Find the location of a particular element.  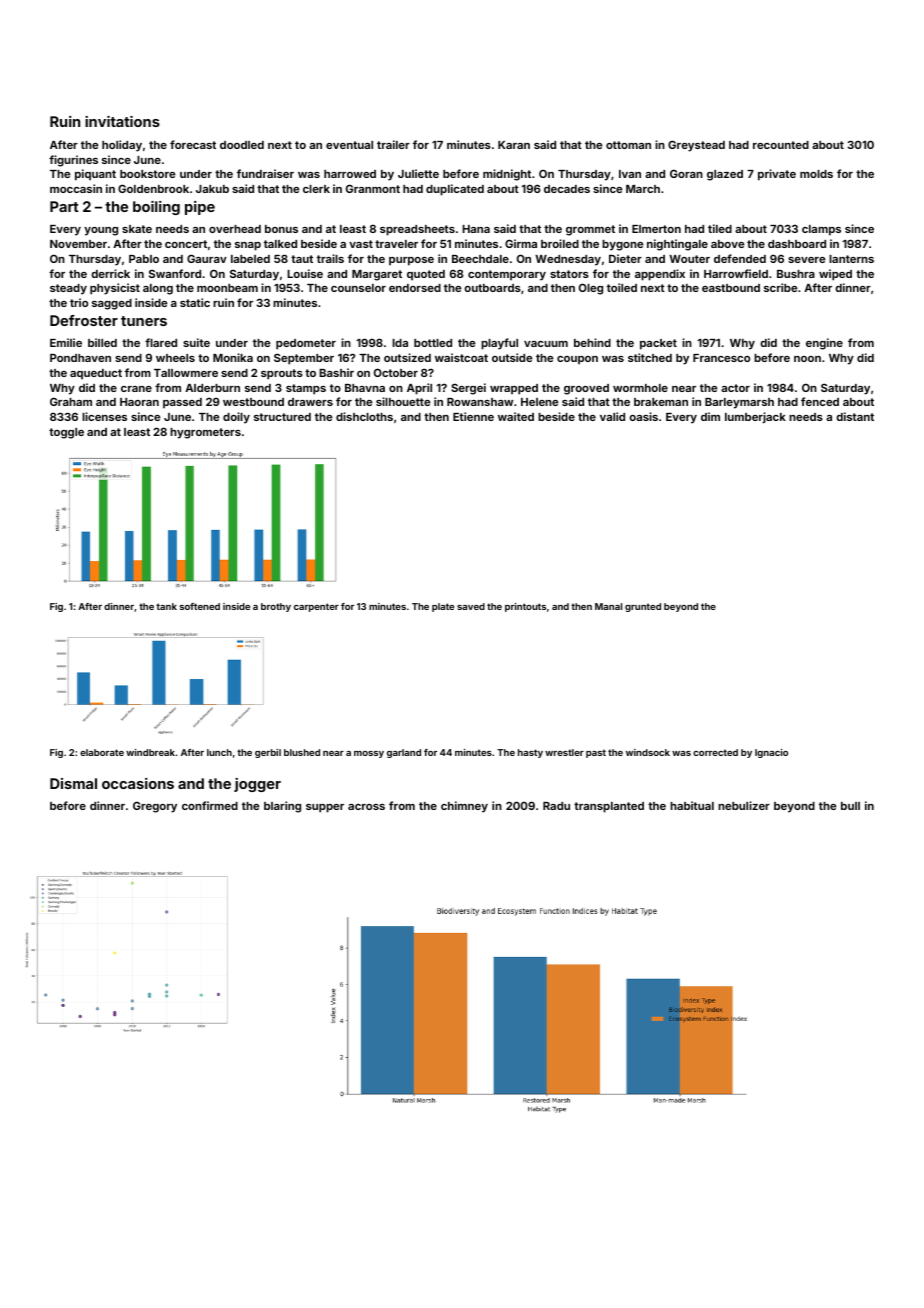

grunted is located at coordinates (643, 607).
